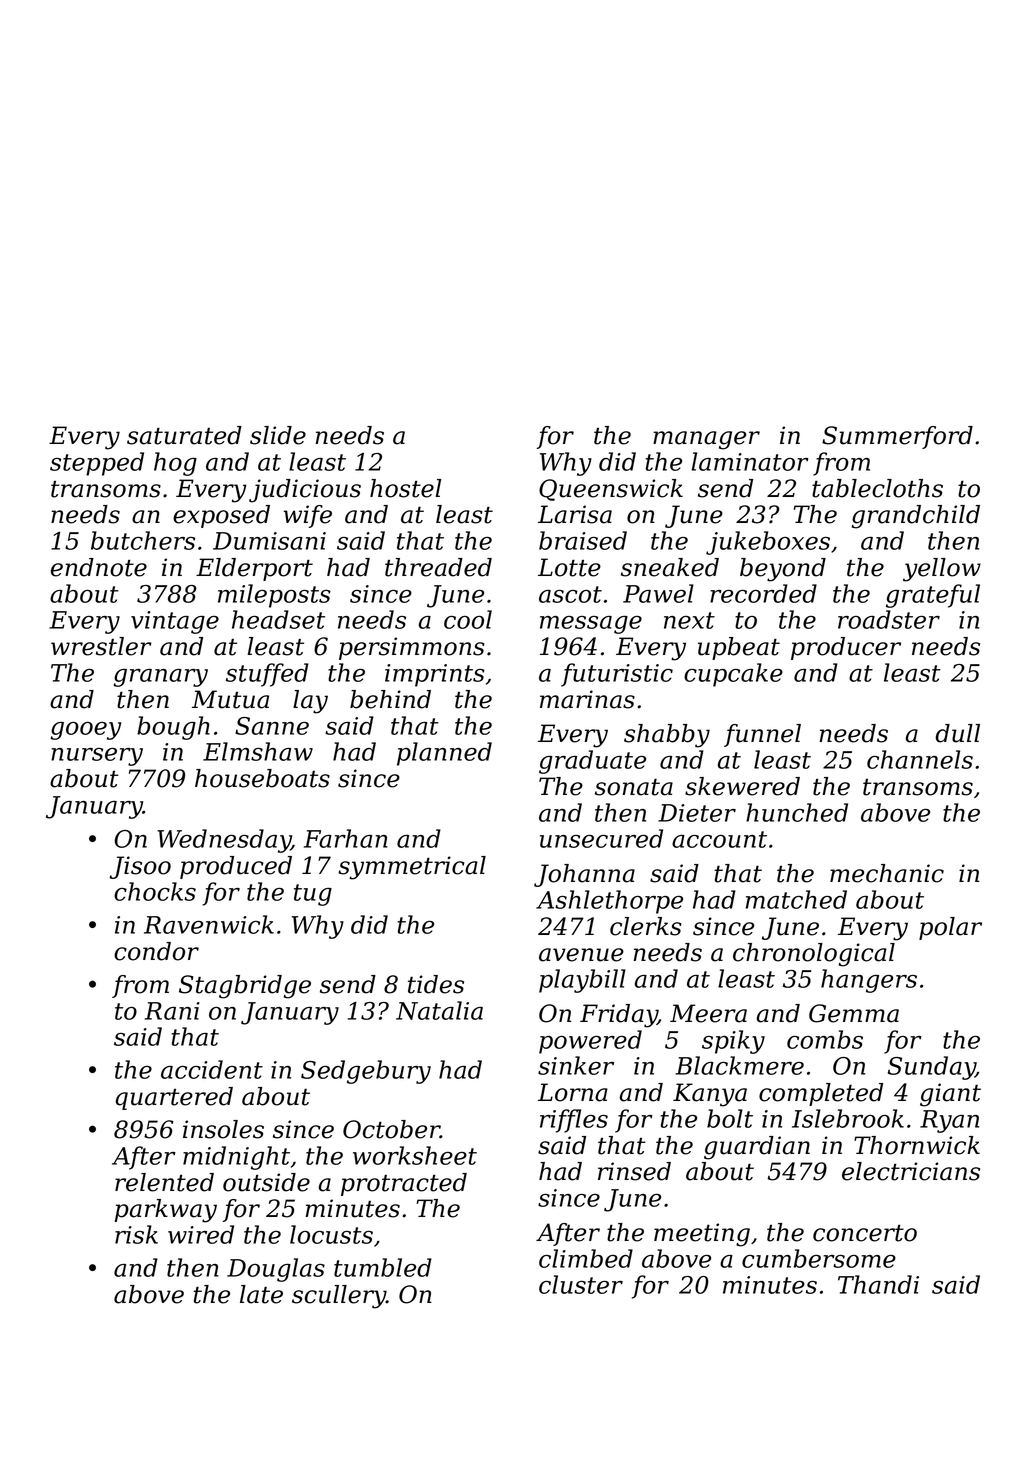 This screenshot has width=1031, height=1465. I want to click on channels, so click(920, 759).
